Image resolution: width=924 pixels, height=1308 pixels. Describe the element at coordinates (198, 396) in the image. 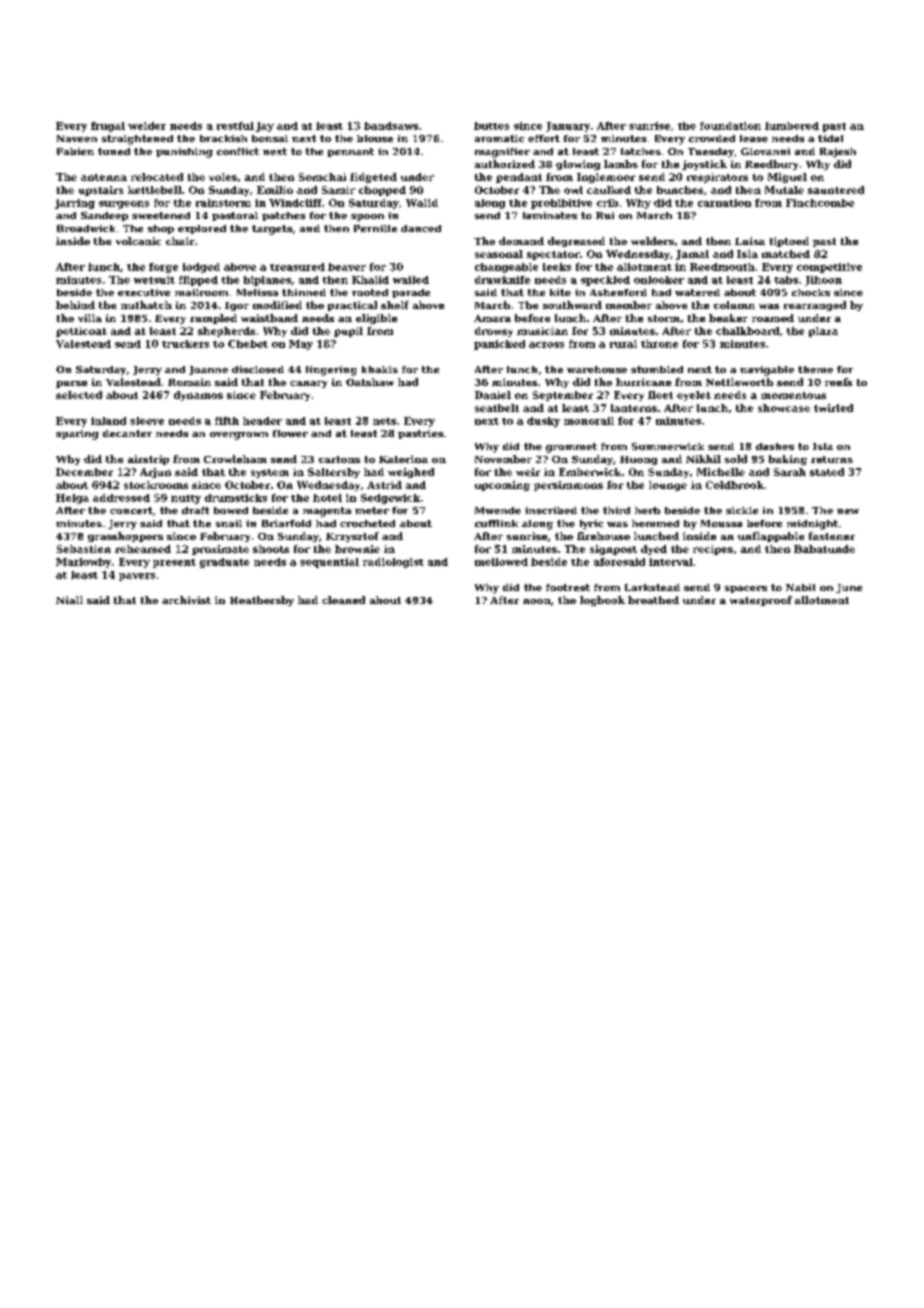

I see `dynamos` at that location.
